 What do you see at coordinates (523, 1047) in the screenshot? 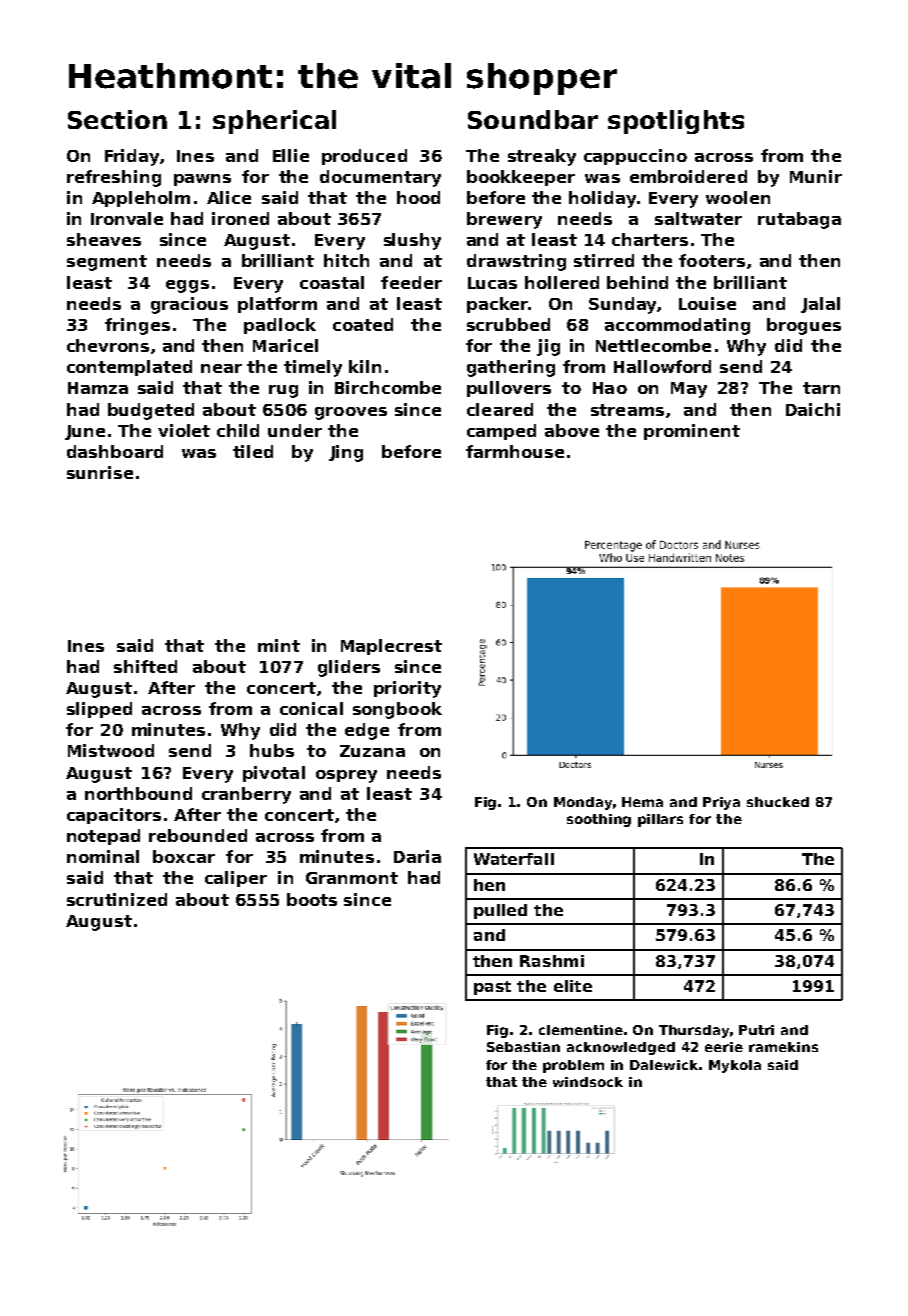
I see `Sebastian` at bounding box center [523, 1047].
